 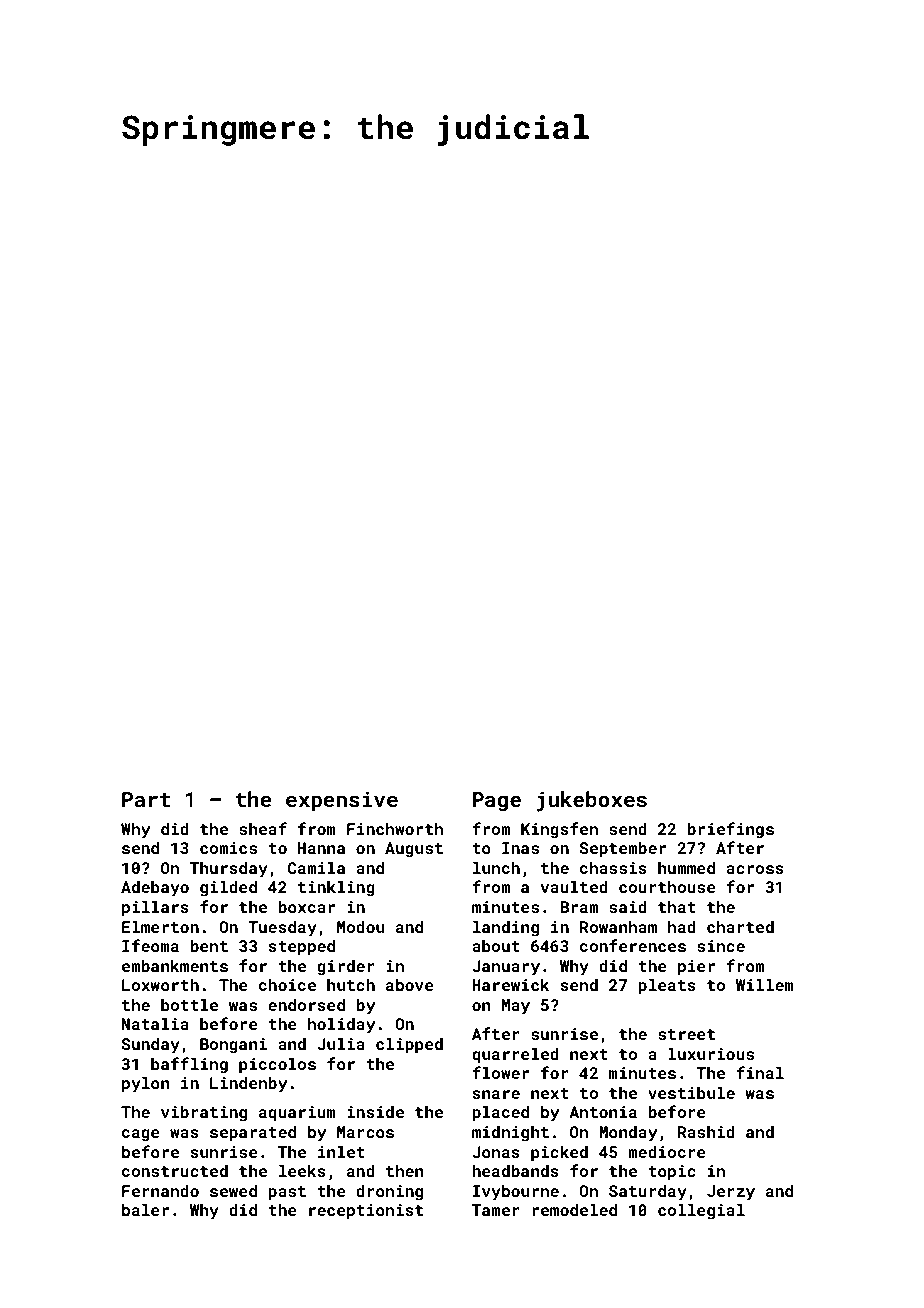 What do you see at coordinates (628, 1133) in the page?
I see `Monday` at bounding box center [628, 1133].
